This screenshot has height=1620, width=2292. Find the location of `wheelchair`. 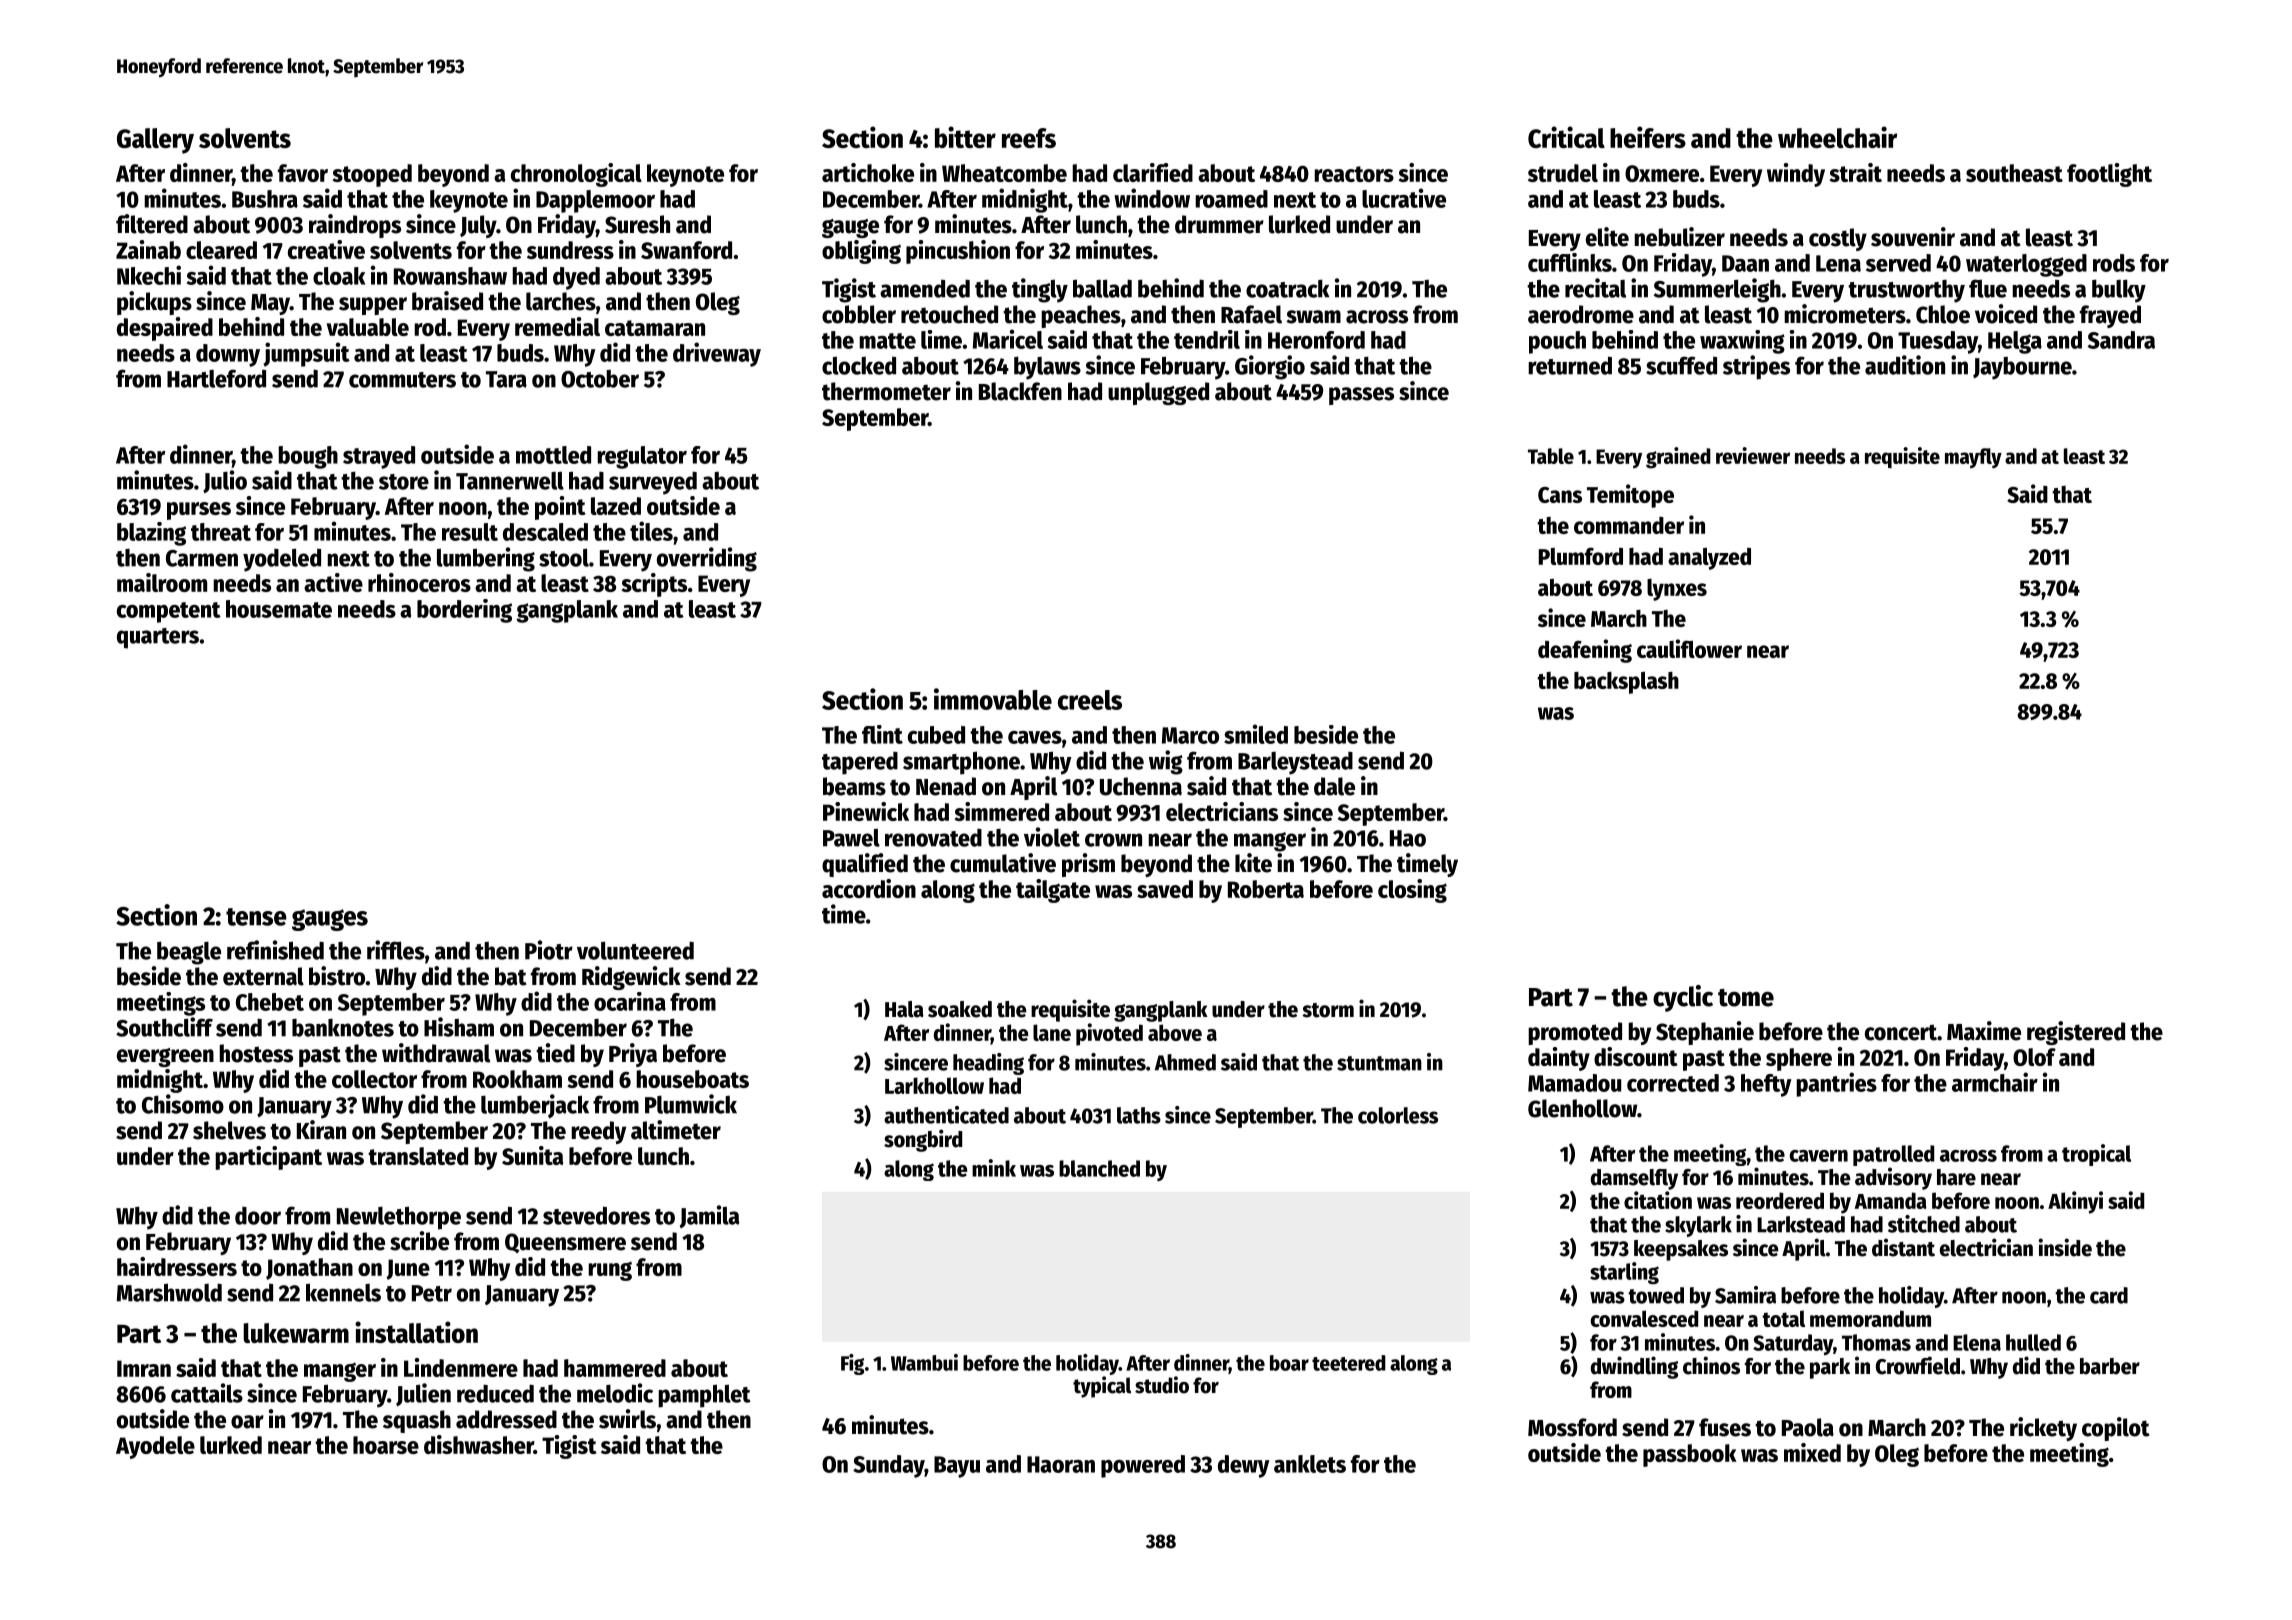

wheelchair is located at coordinates (1837, 137).
